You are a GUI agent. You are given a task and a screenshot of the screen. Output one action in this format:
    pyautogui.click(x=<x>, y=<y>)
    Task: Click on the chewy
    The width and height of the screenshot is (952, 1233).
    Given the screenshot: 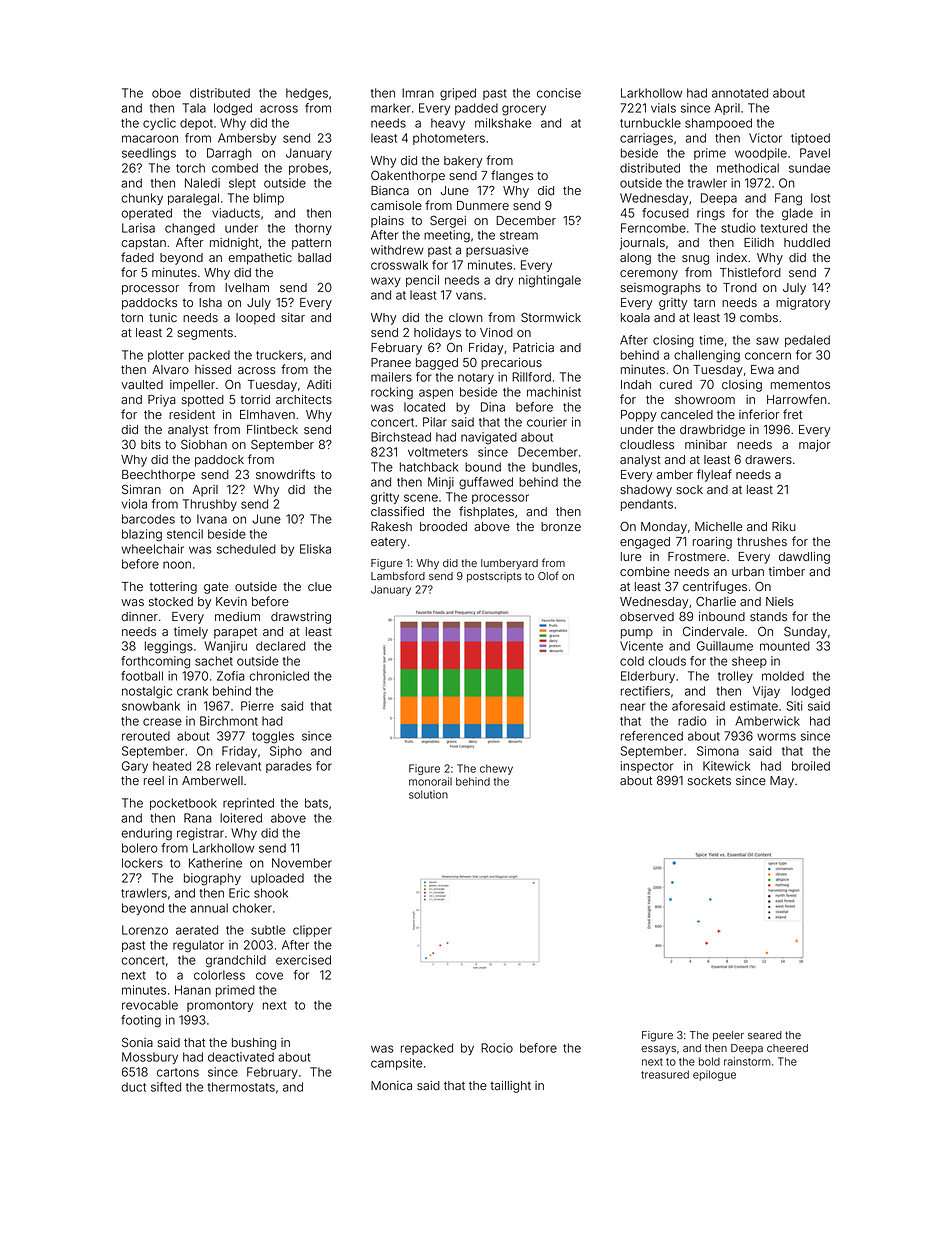 What is the action you would take?
    pyautogui.click(x=496, y=769)
